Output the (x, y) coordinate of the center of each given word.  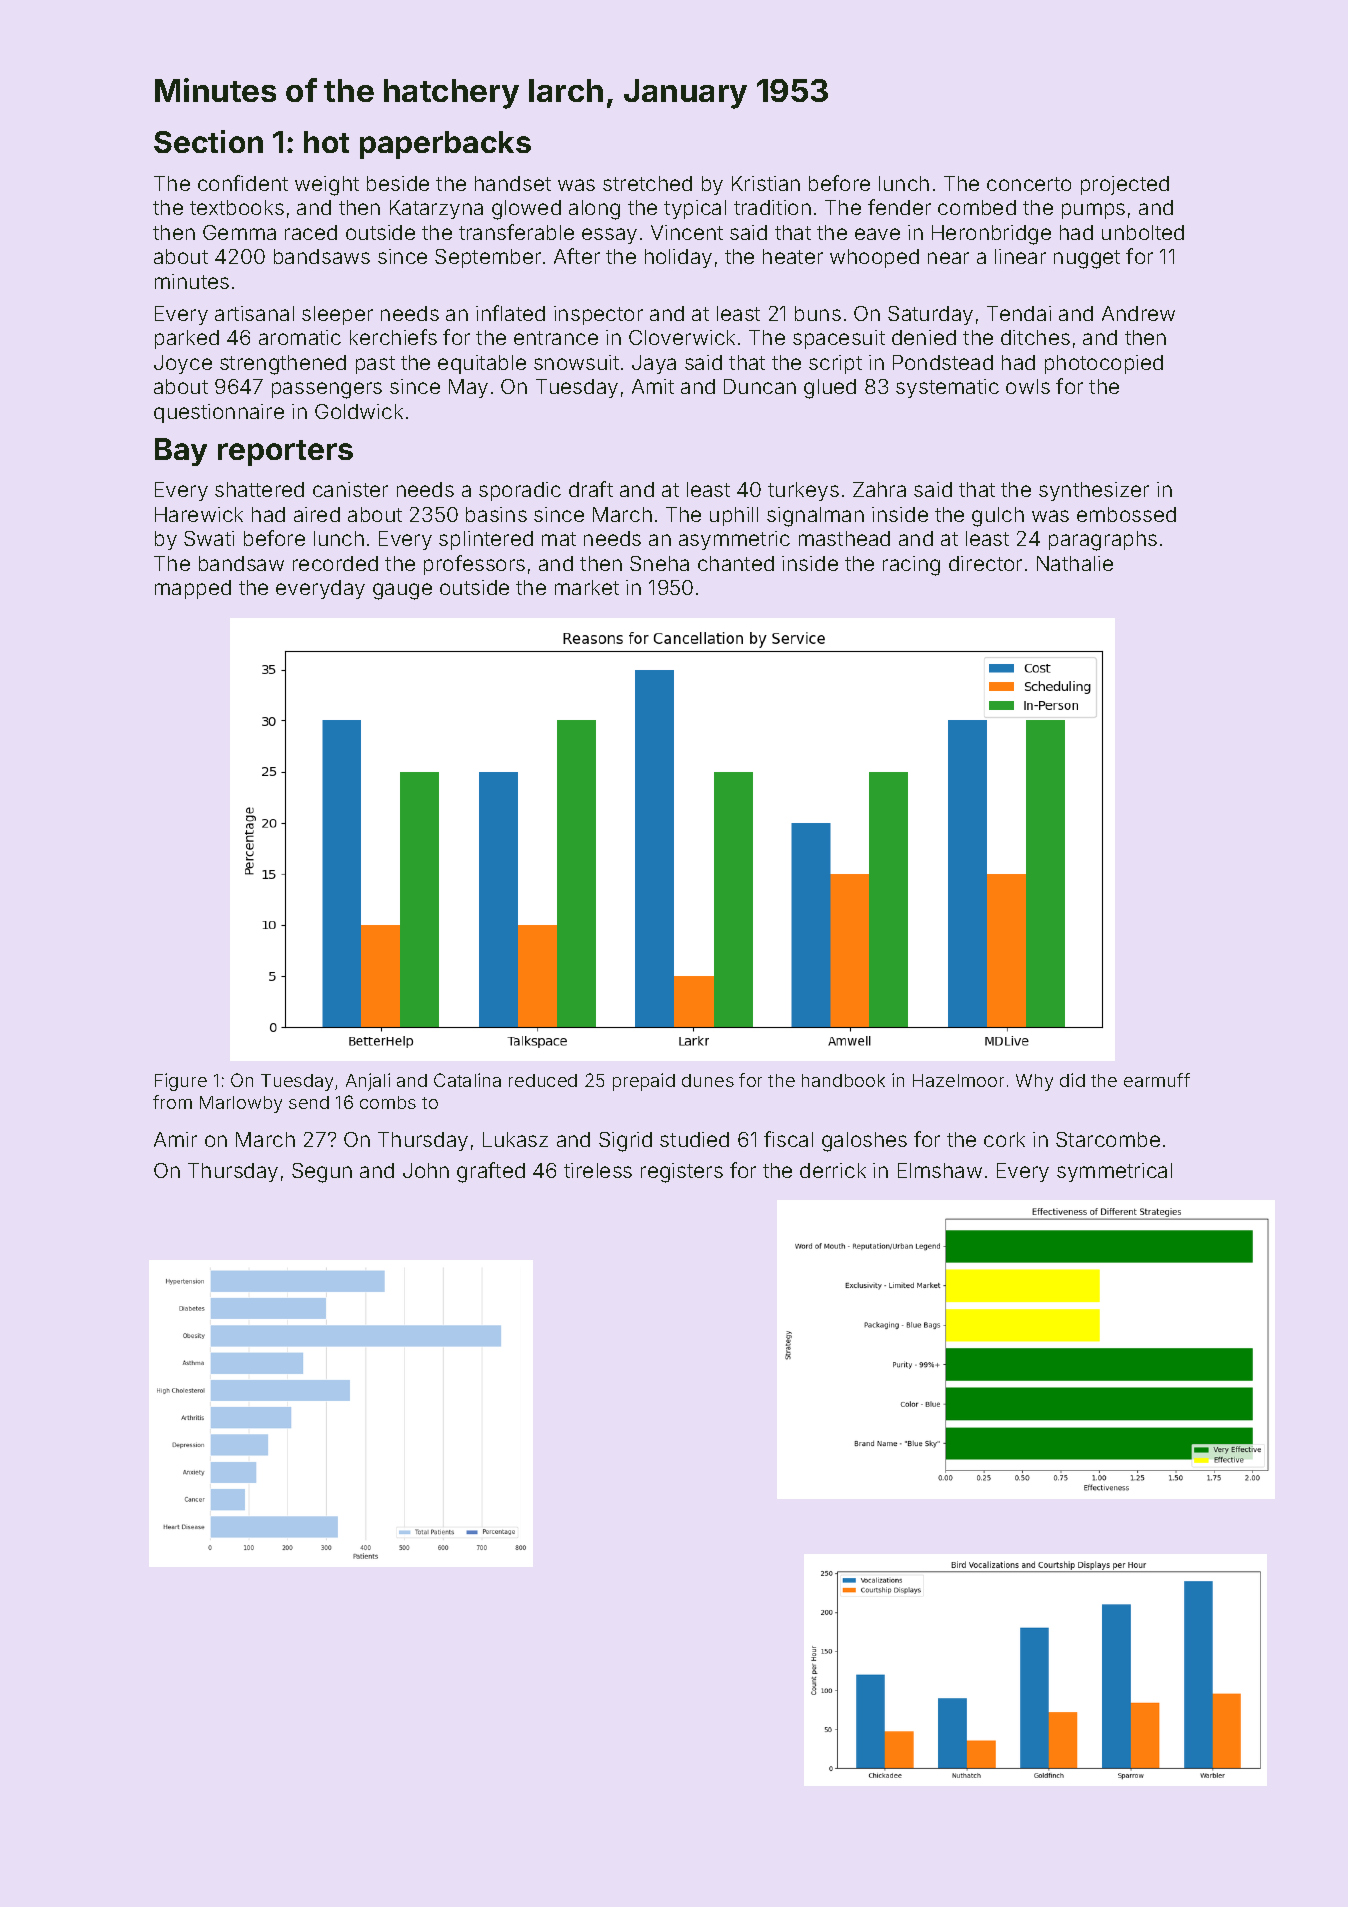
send (309, 1102)
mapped (193, 589)
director (985, 563)
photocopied (1104, 364)
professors (474, 565)
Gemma (239, 232)
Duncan (760, 386)
